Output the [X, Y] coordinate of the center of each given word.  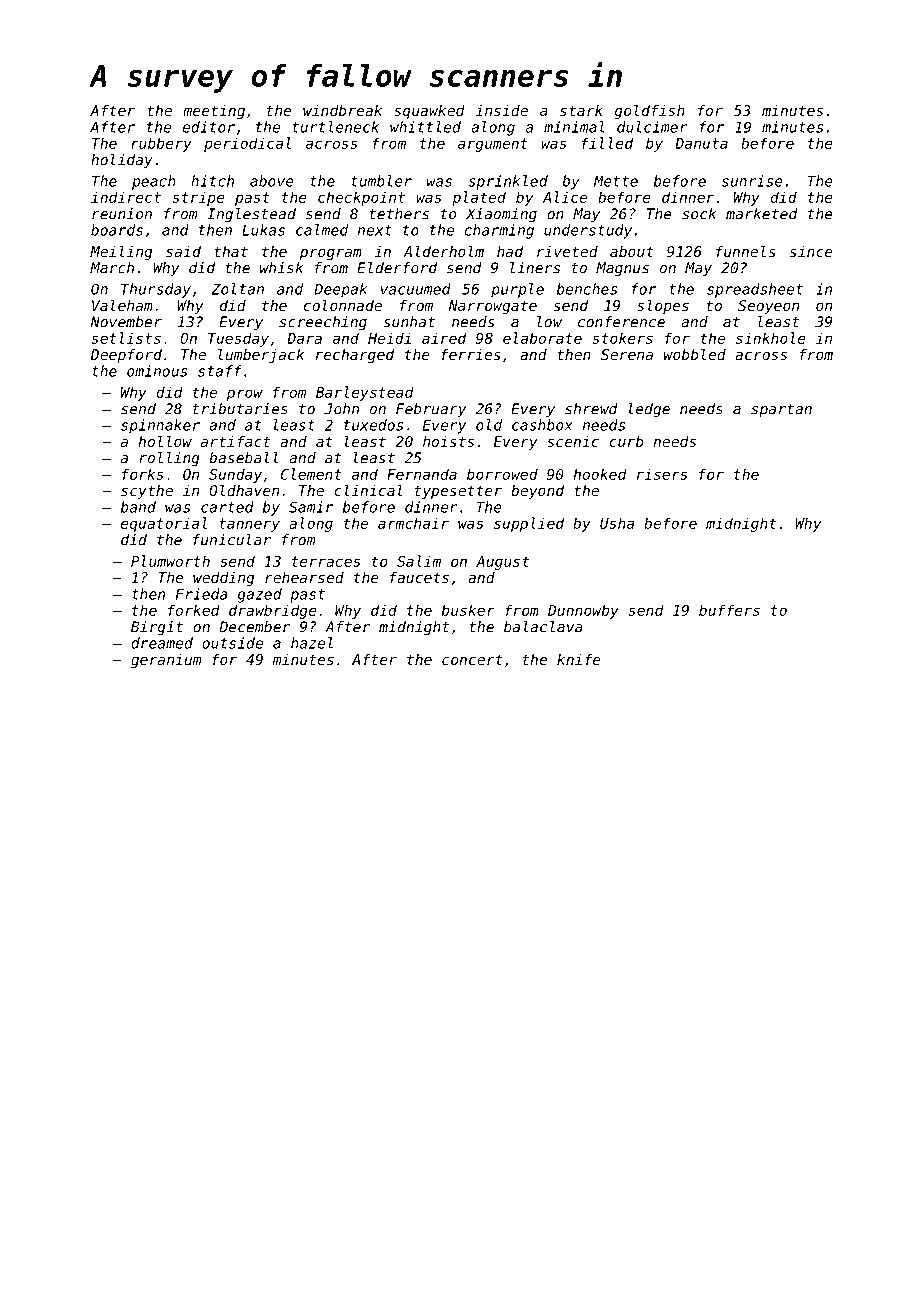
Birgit [157, 628]
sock [699, 214]
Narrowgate [493, 307]
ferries [471, 354]
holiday [122, 161]
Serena [627, 354]
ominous [157, 371]
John [341, 409]
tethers [399, 214]
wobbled [695, 354]
